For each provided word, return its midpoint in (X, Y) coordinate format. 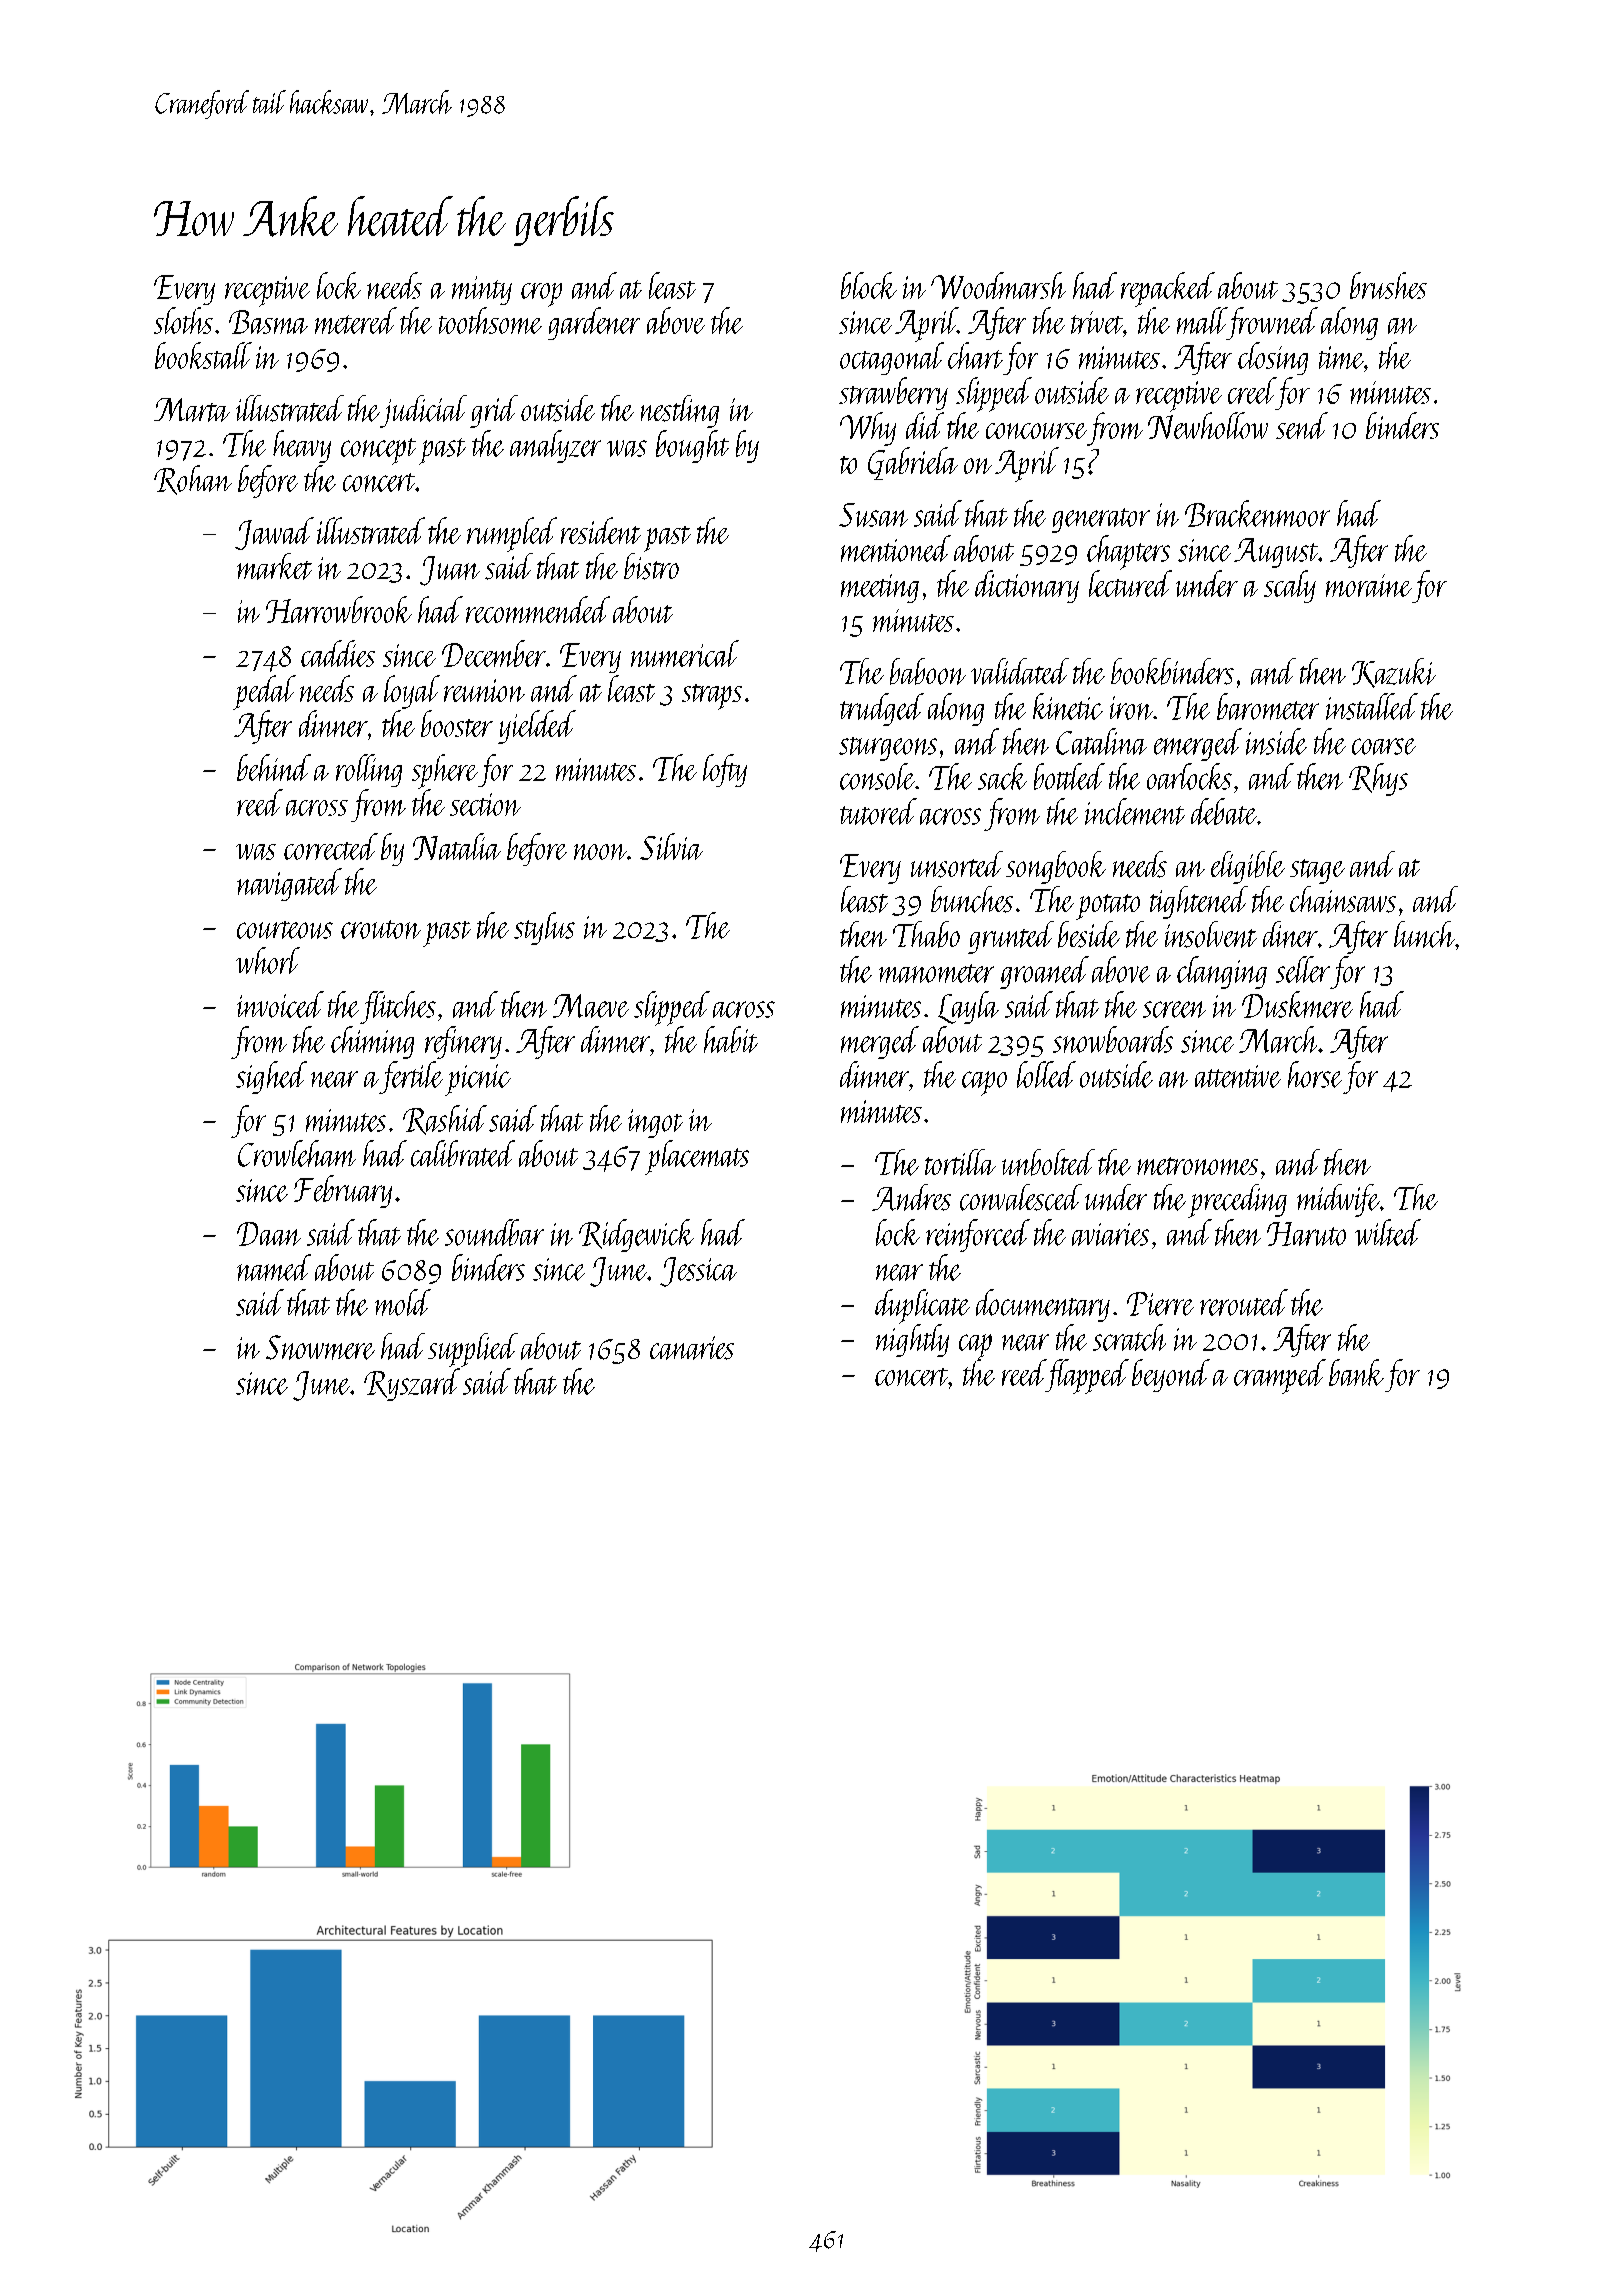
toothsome (490, 320)
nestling (680, 411)
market (274, 566)
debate (1224, 811)
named (274, 1267)
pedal (264, 692)
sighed (271, 1077)
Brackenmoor (1257, 513)
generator (1101, 520)
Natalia (457, 846)
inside (1276, 741)
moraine (1369, 585)
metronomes (1197, 1166)
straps (712, 697)
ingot (655, 1123)
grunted (1011, 937)
